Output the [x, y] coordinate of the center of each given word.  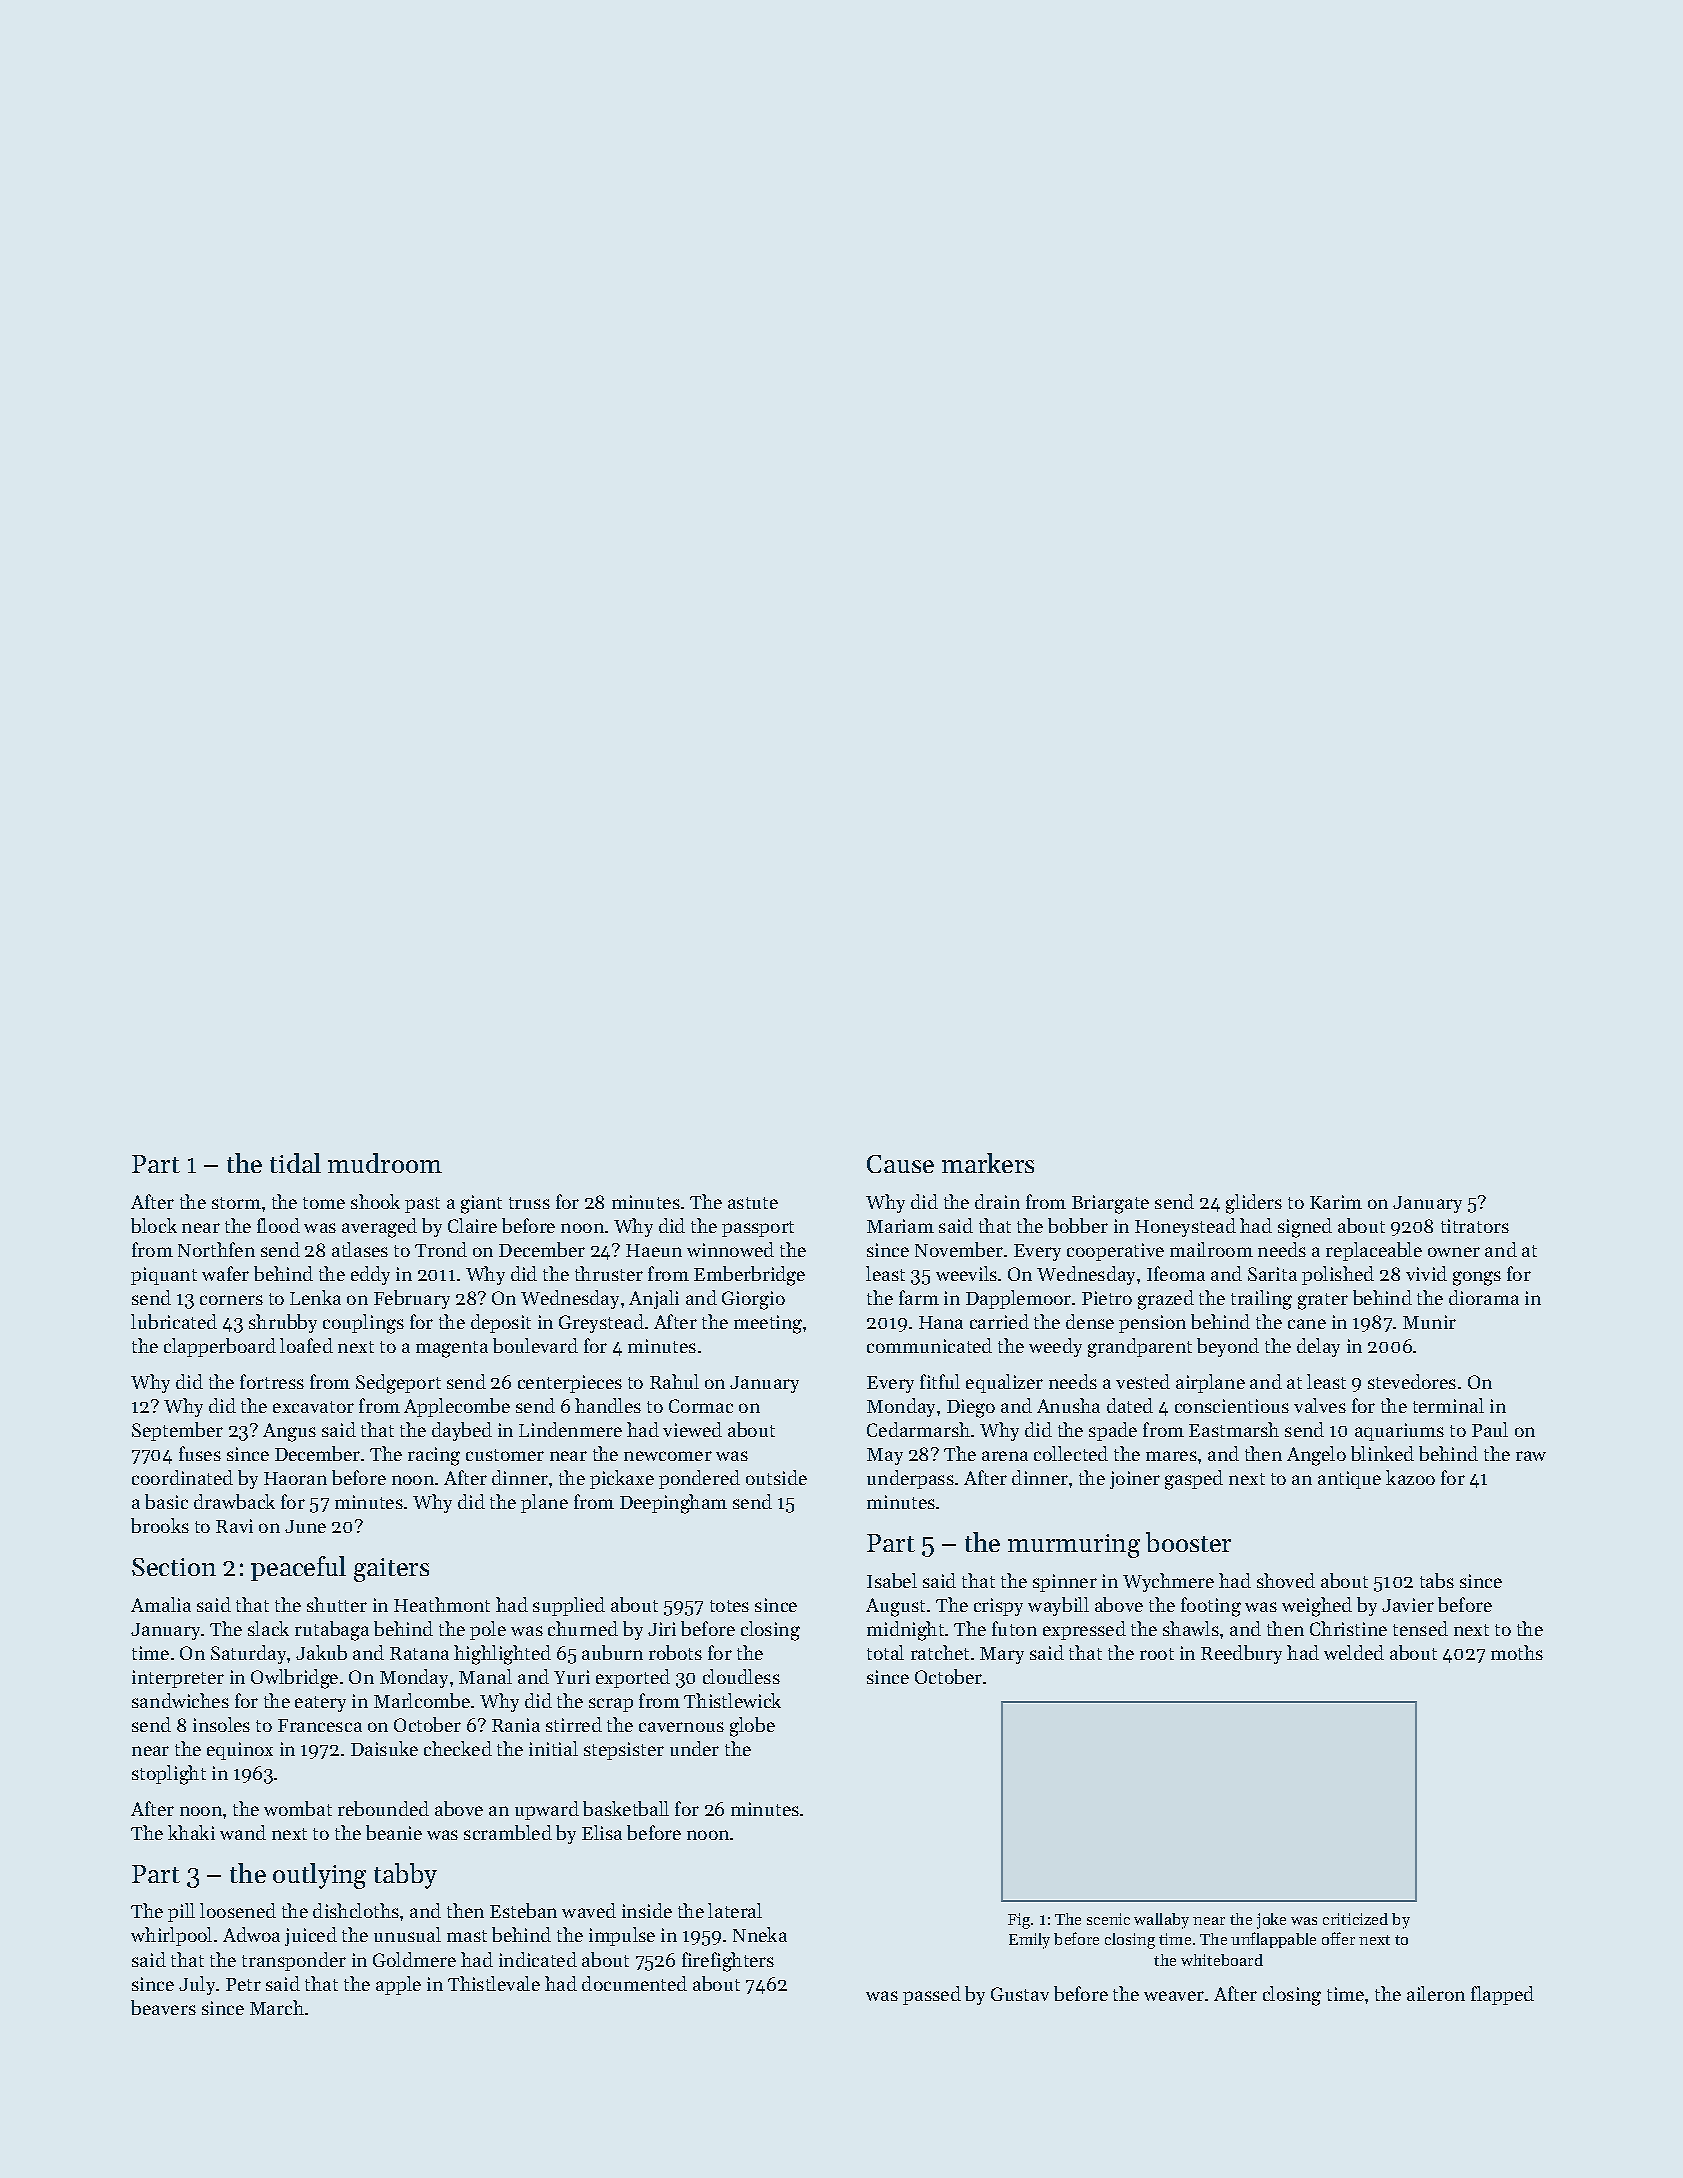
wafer [225, 1273]
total [885, 1652]
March [277, 2007]
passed [932, 1995]
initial [553, 1748]
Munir [1429, 1322]
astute [753, 1203]
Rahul [674, 1381]
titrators [1475, 1226]
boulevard [535, 1345]
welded [1354, 1652]
